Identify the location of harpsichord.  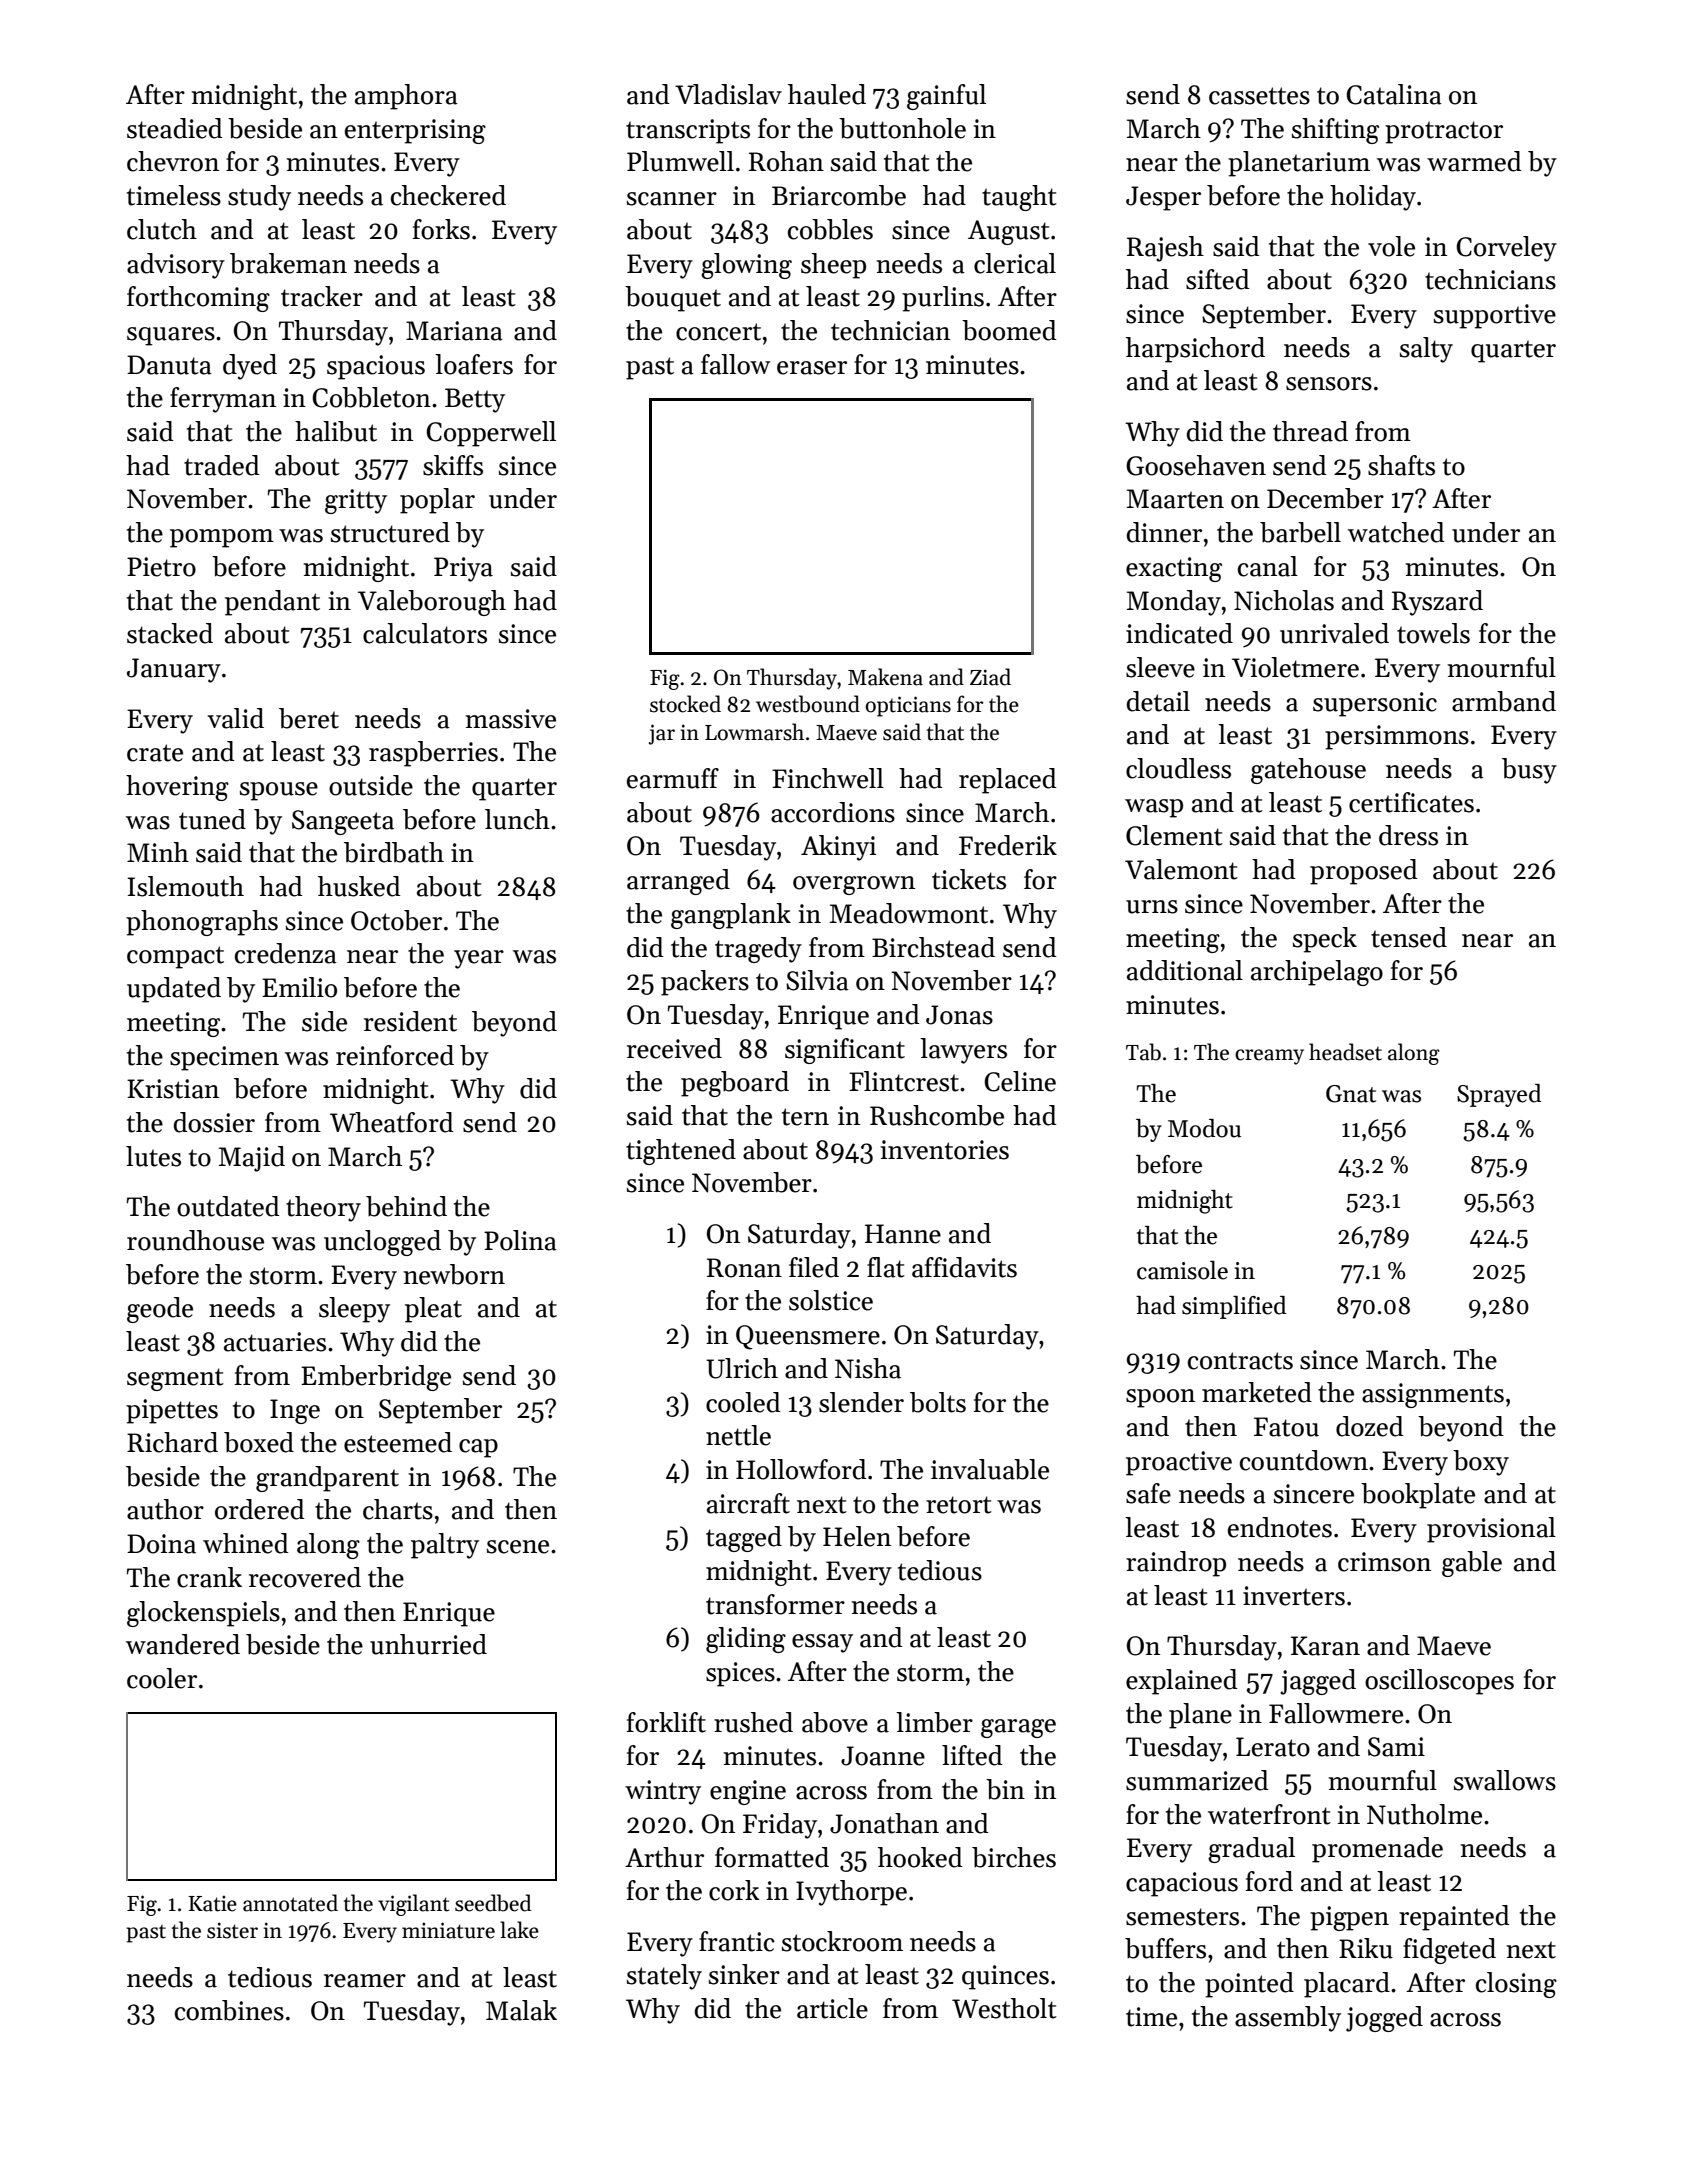
(1195, 350).
